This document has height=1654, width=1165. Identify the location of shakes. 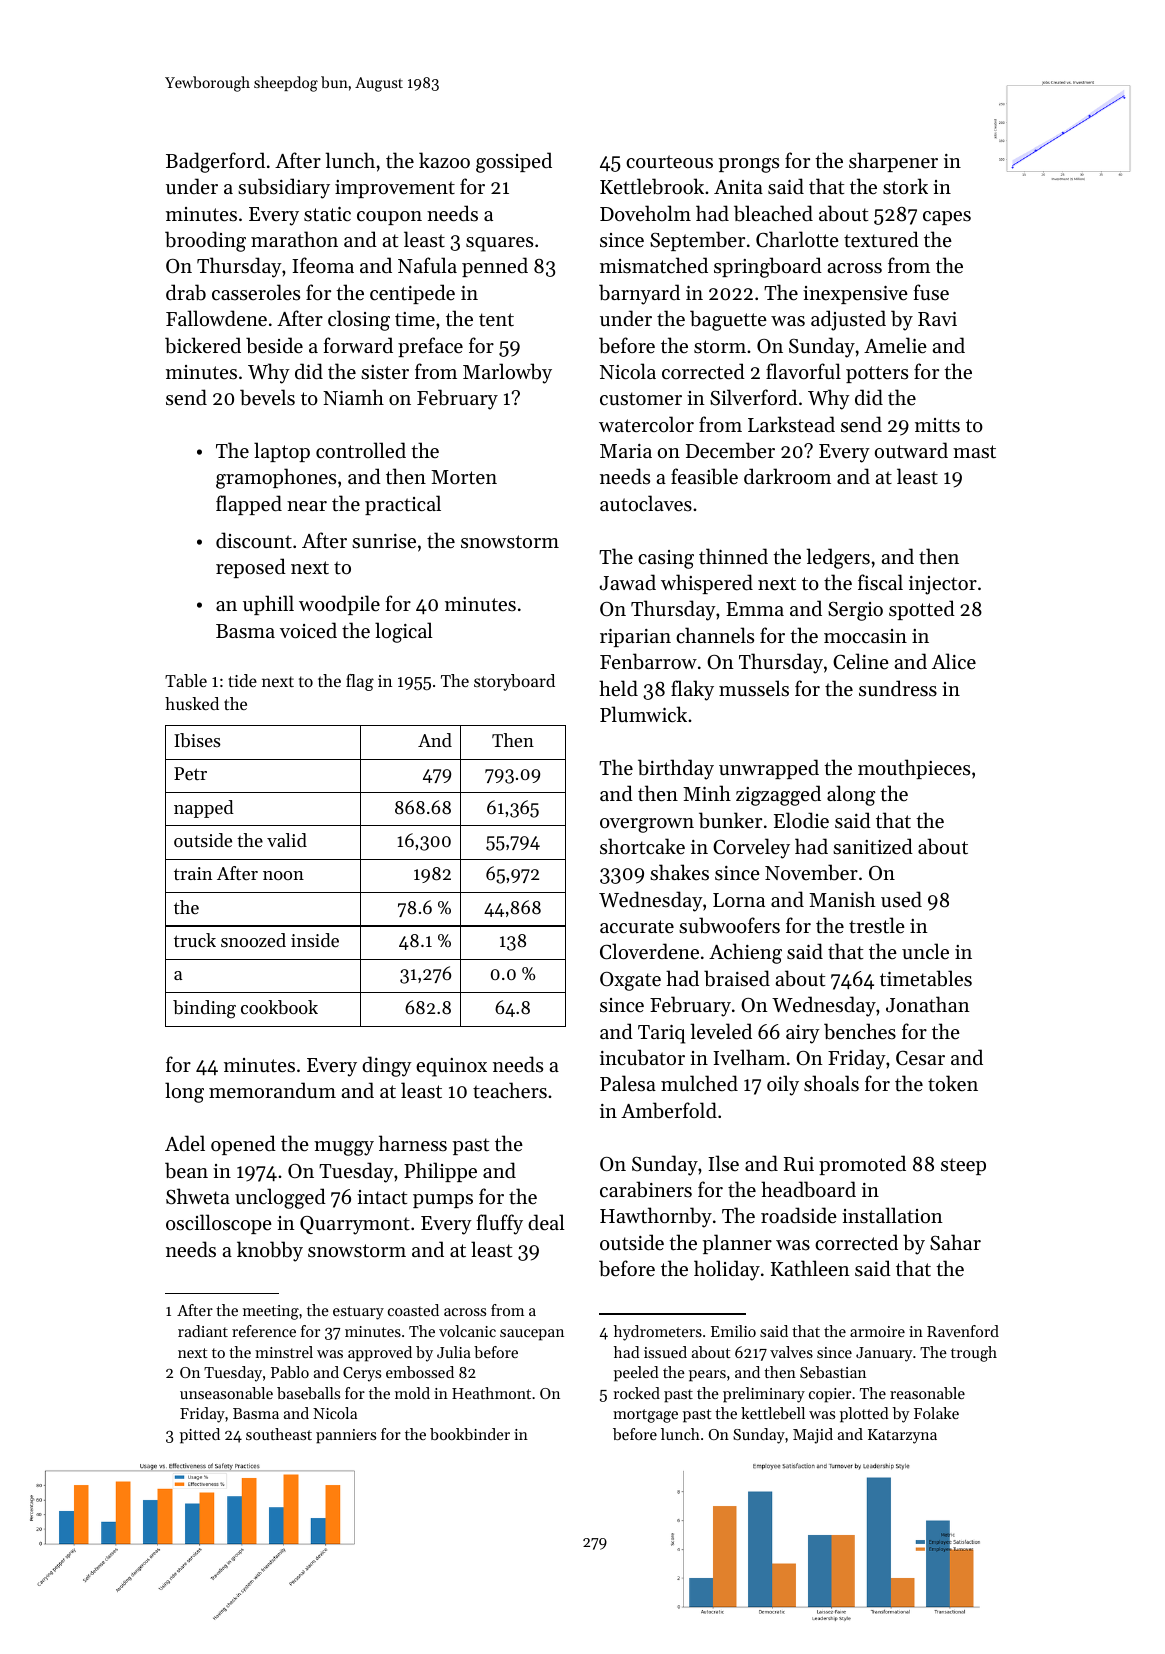
(679, 872).
